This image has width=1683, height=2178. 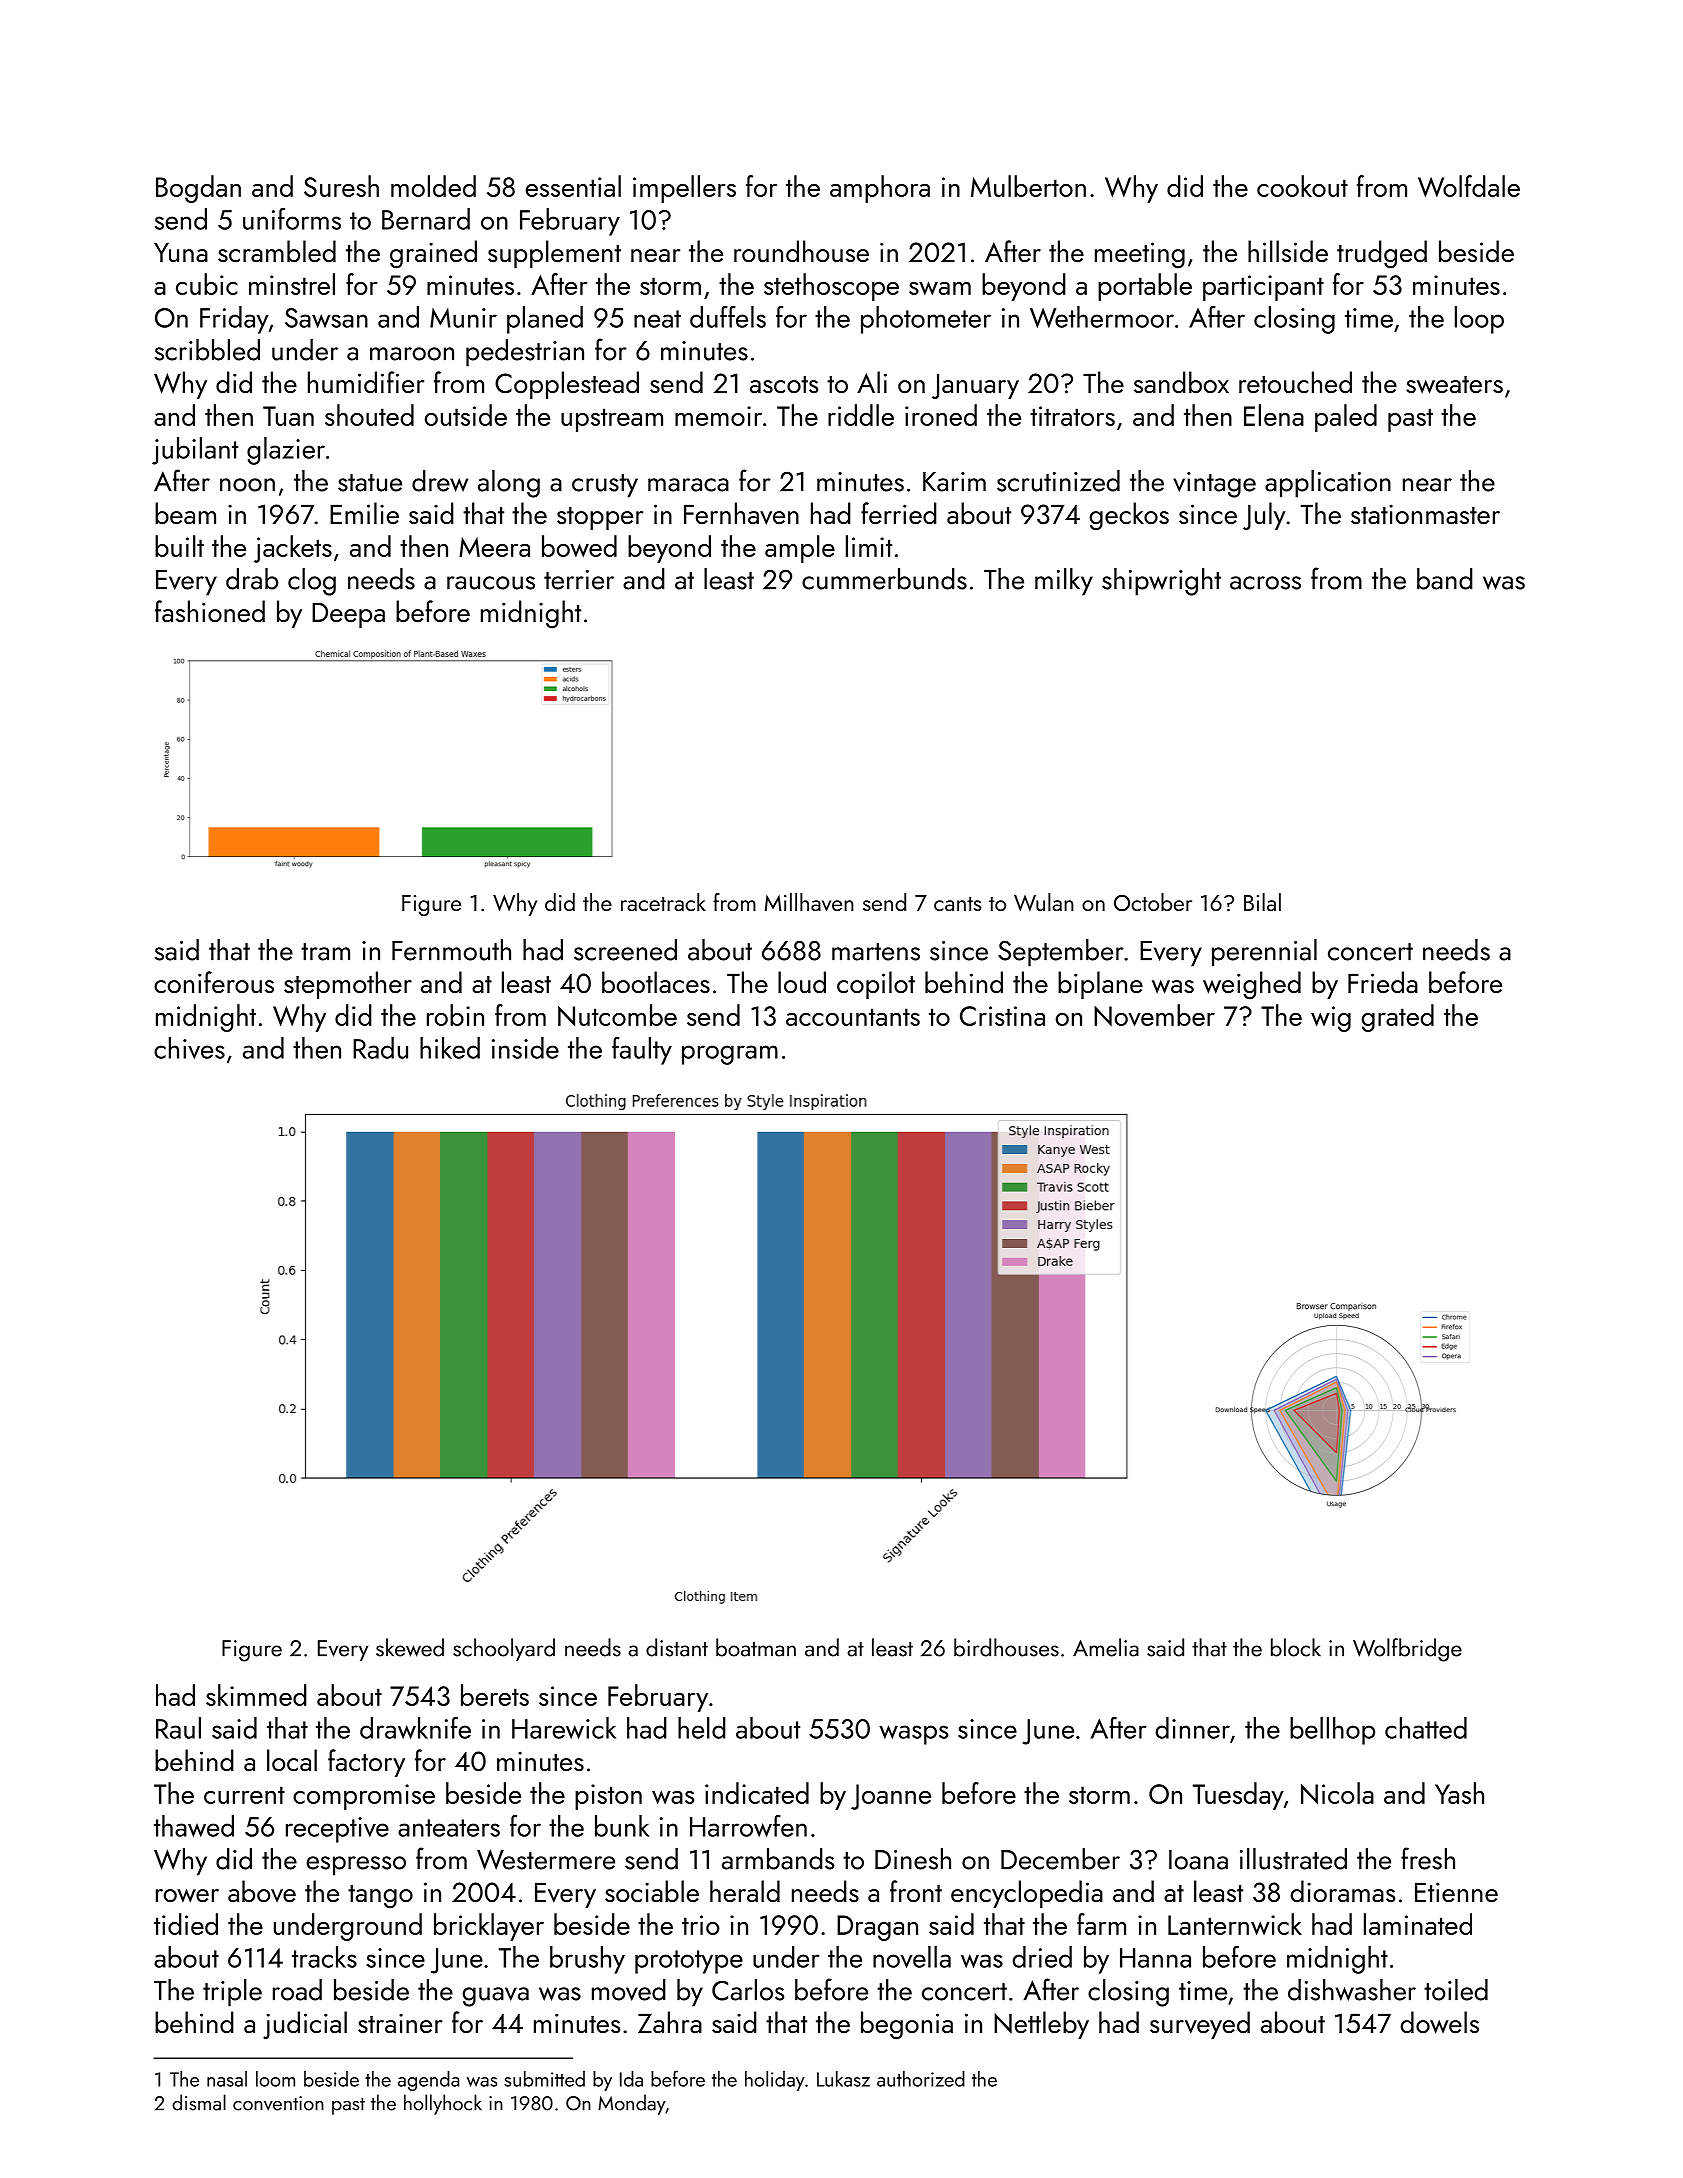 I want to click on riddle, so click(x=861, y=415).
